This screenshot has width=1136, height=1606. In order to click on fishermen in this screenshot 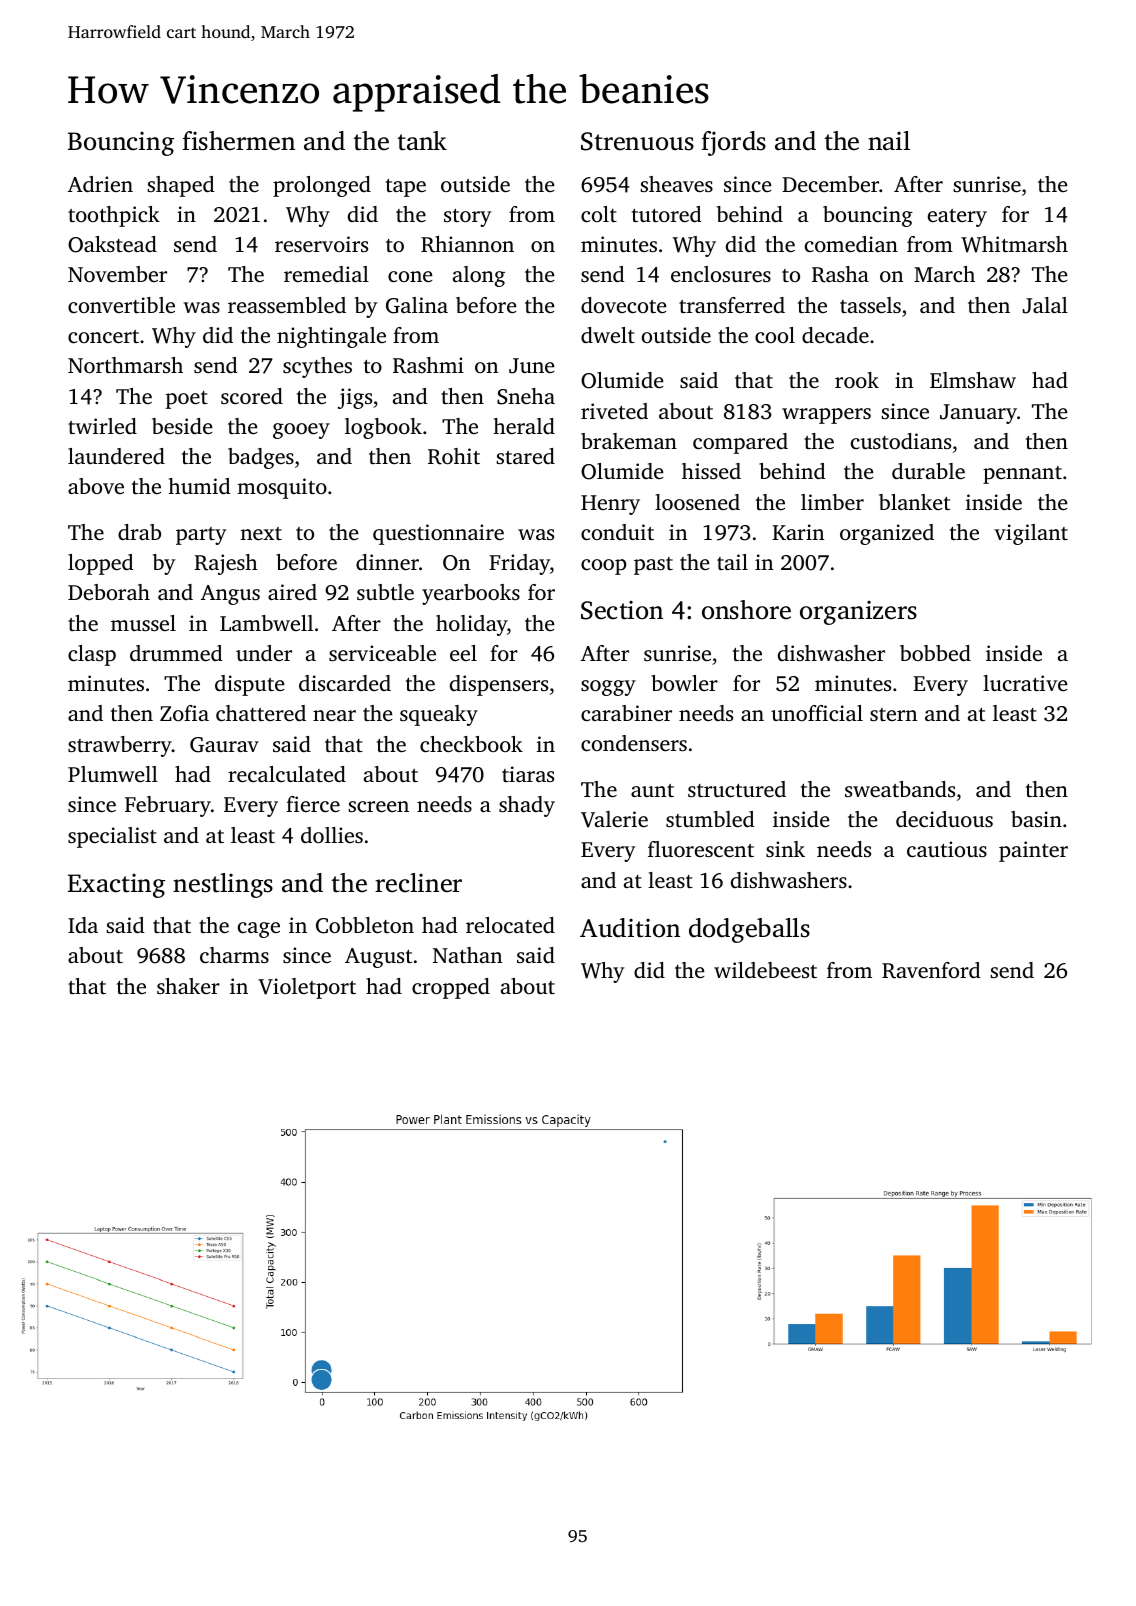, I will do `click(238, 141)`.
